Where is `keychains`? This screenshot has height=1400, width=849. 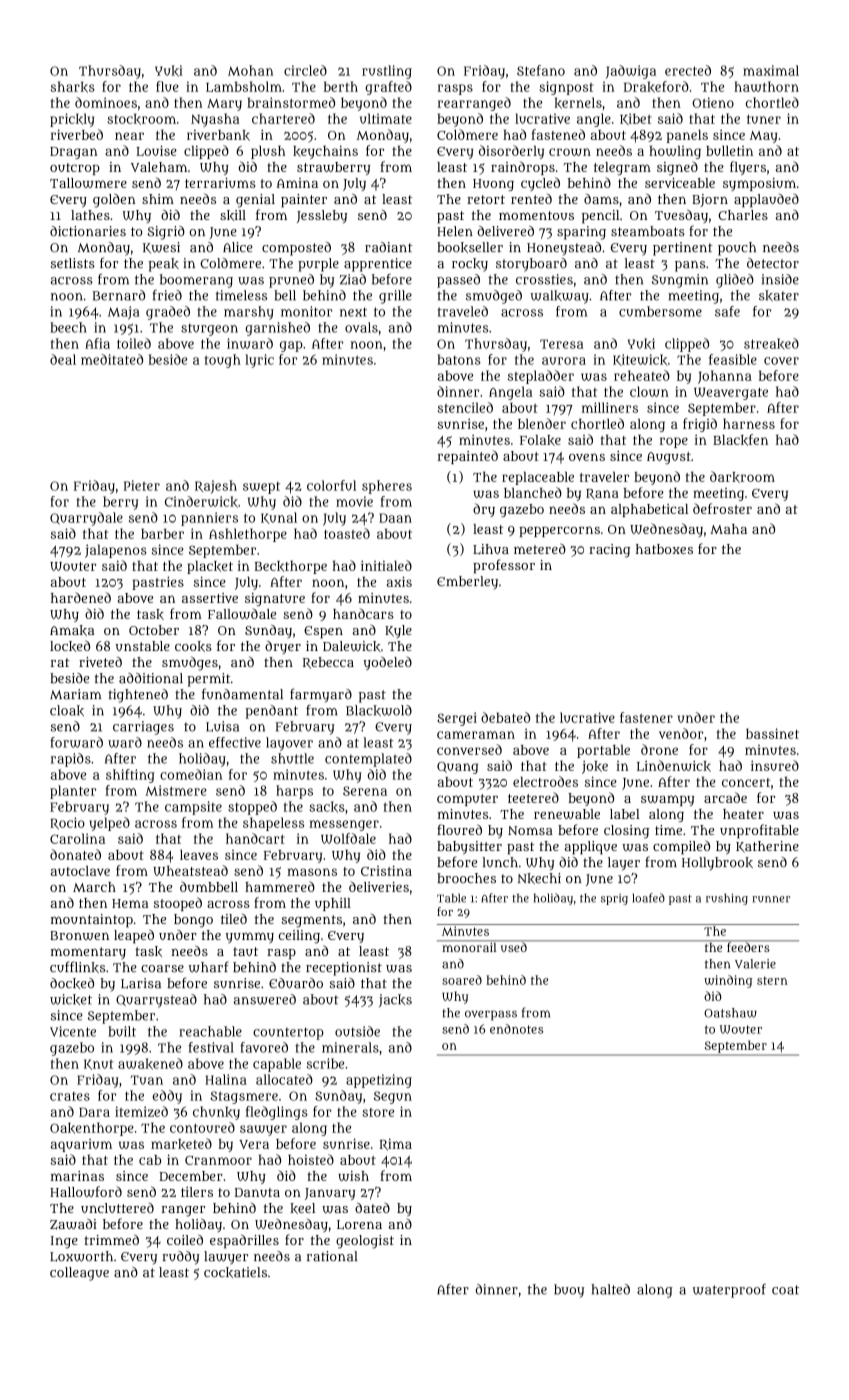 keychains is located at coordinates (325, 152).
